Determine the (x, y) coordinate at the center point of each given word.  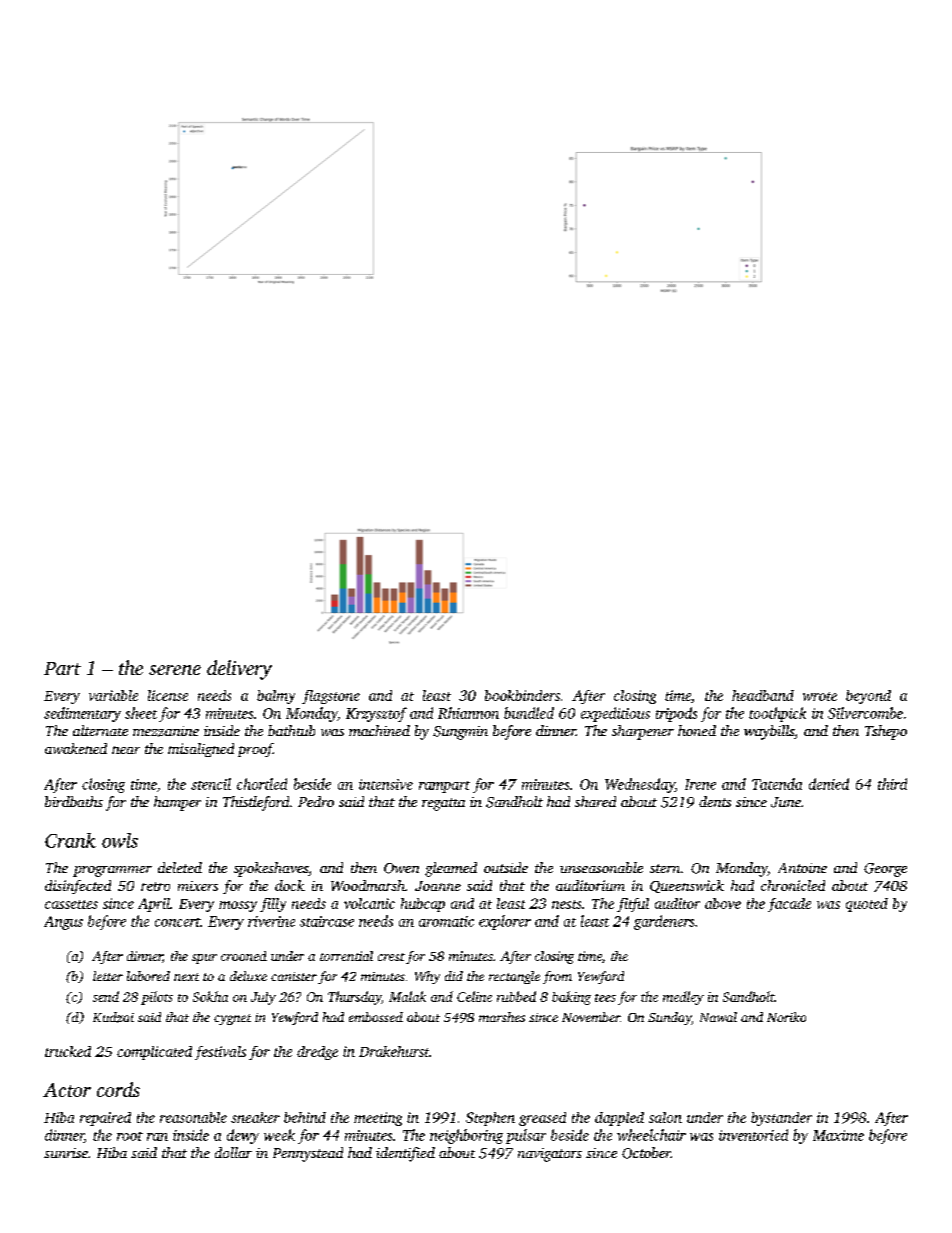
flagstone (331, 697)
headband (763, 695)
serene (175, 670)
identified (405, 1154)
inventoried (753, 1135)
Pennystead (308, 1154)
